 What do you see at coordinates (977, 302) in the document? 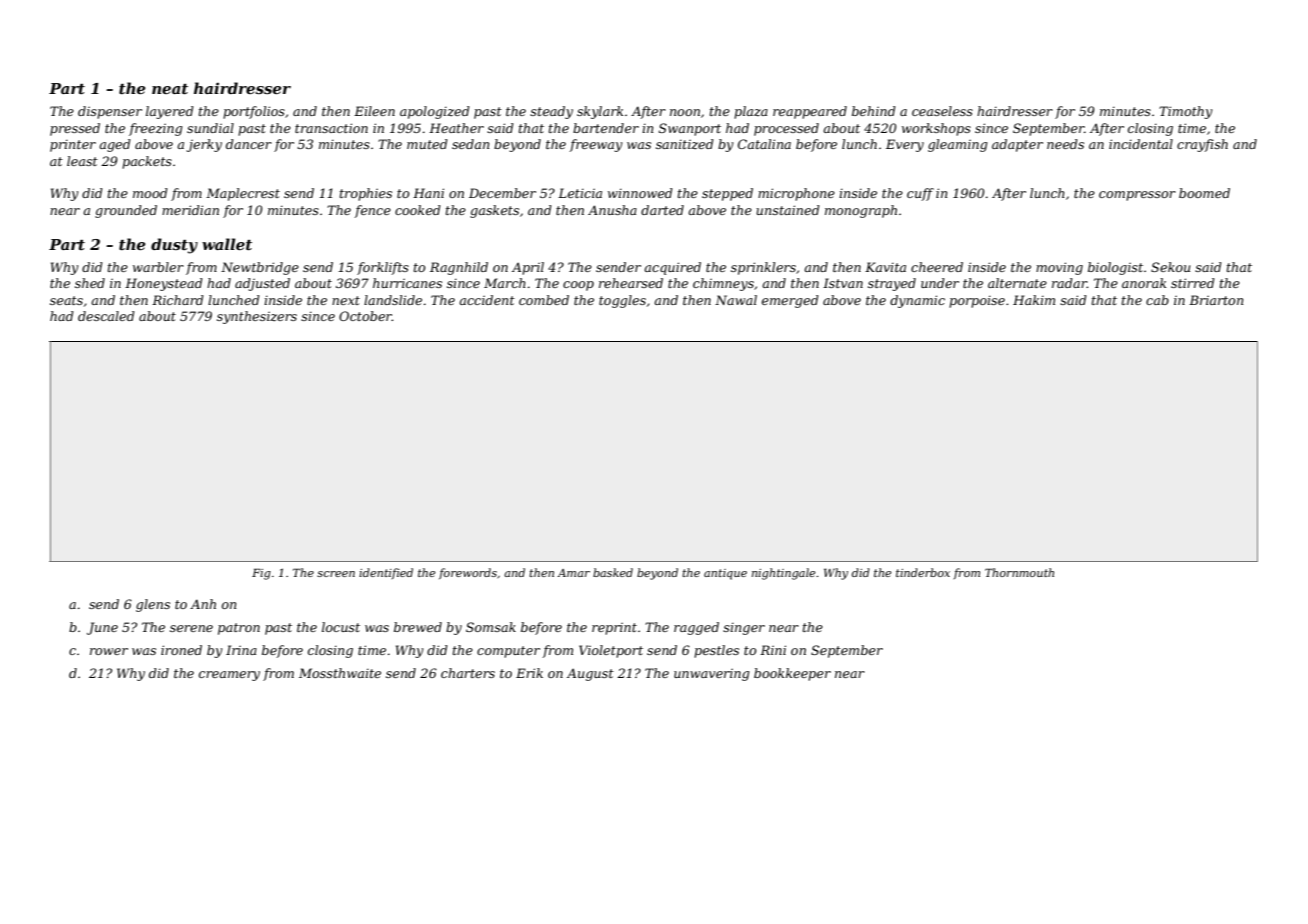
I see `porpoise` at bounding box center [977, 302].
